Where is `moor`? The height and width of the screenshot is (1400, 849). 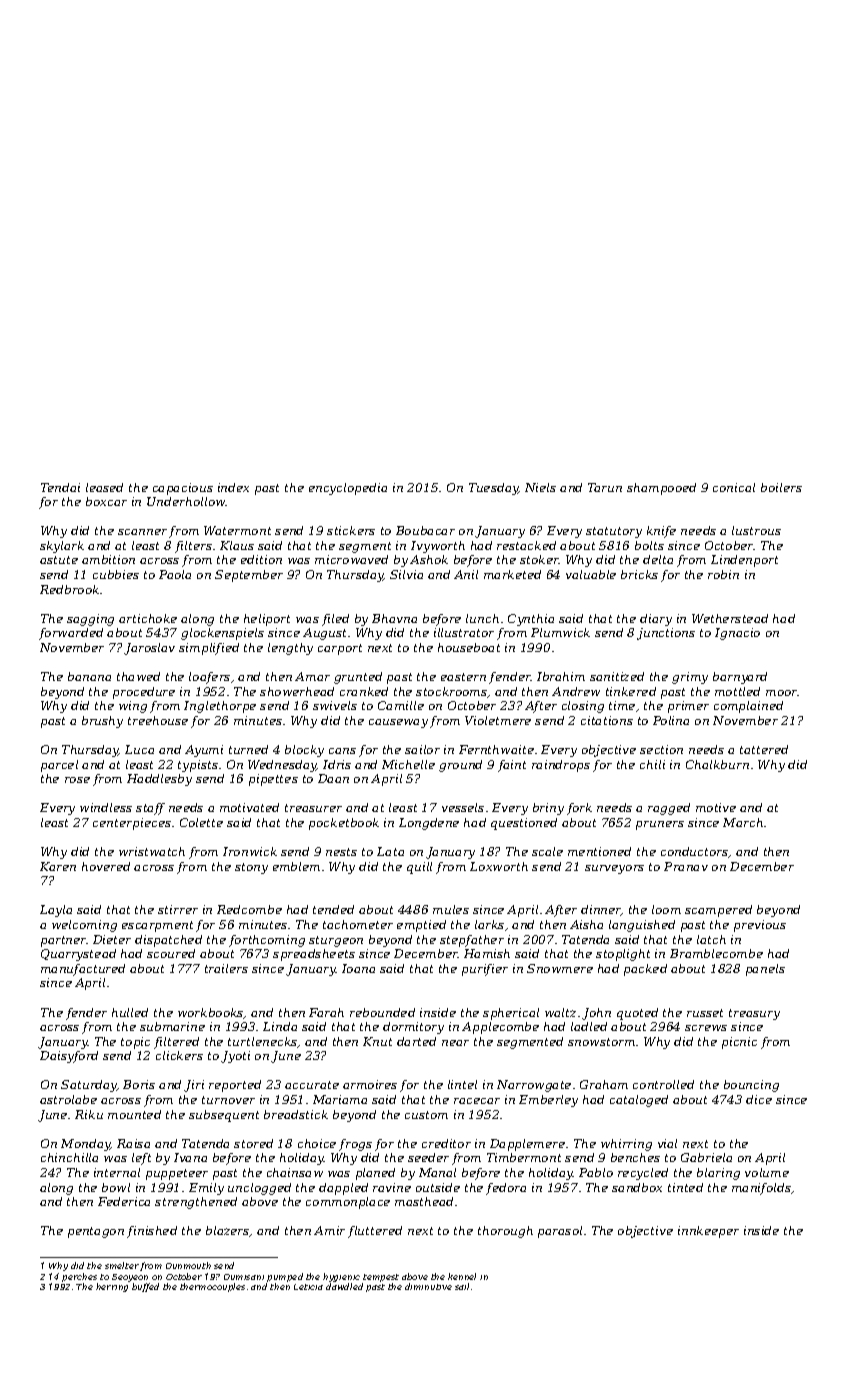 moor is located at coordinates (782, 693).
